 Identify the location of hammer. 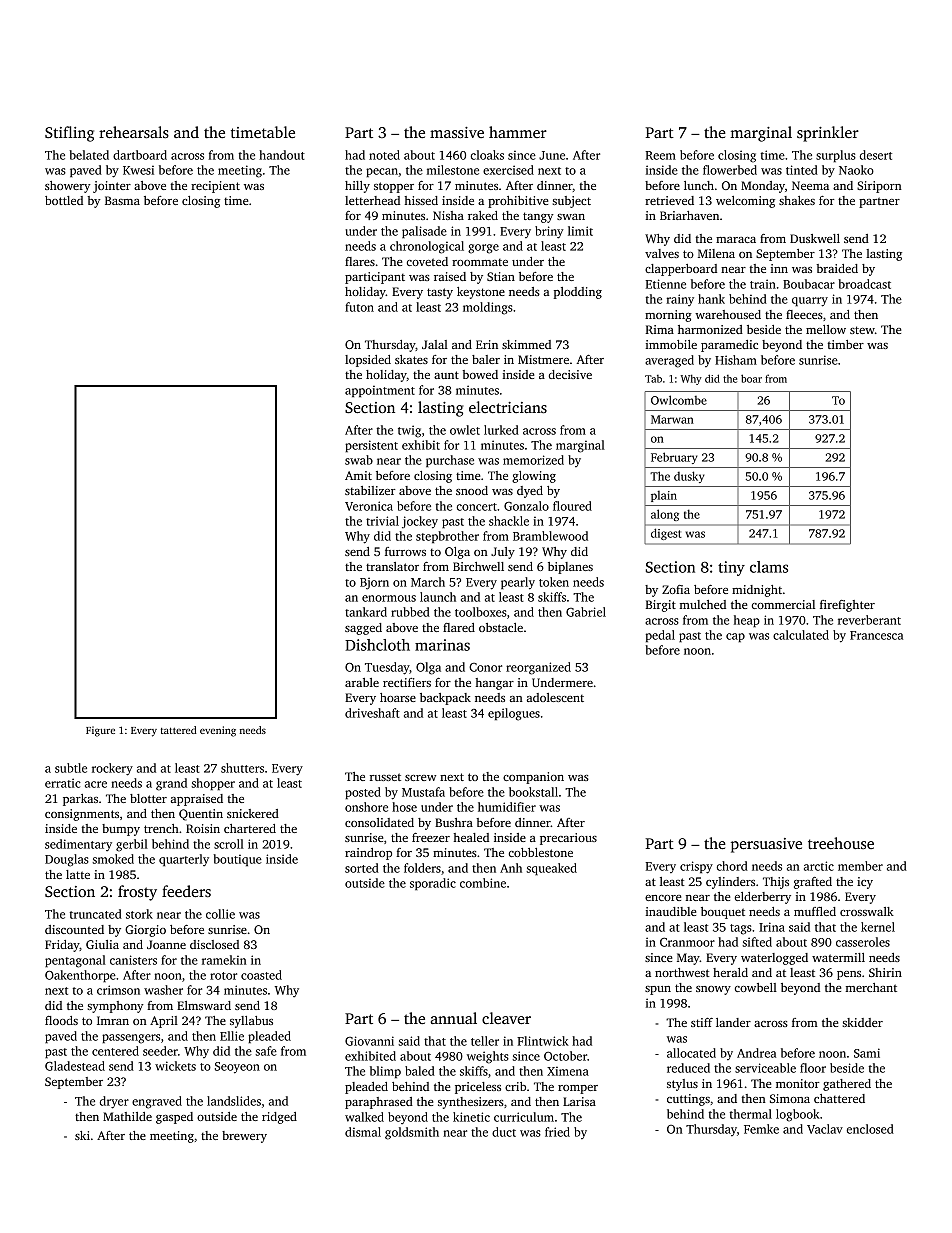
(518, 132).
